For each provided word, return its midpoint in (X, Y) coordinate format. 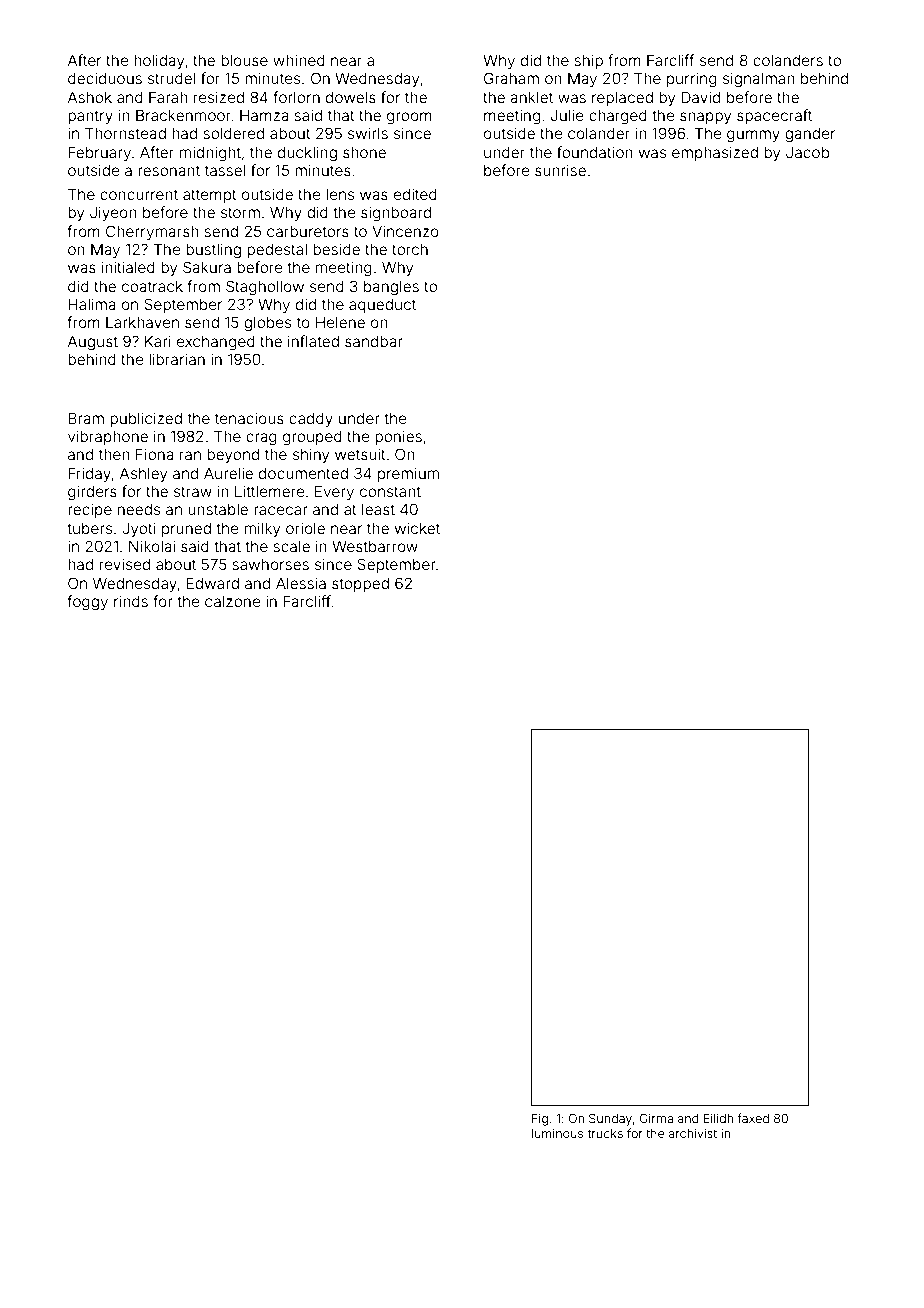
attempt (210, 196)
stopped (360, 585)
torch (410, 249)
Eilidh (718, 1118)
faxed (753, 1118)
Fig (540, 1120)
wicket (417, 528)
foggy (87, 603)
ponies (398, 437)
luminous (557, 1133)
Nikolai (152, 546)
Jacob (807, 152)
